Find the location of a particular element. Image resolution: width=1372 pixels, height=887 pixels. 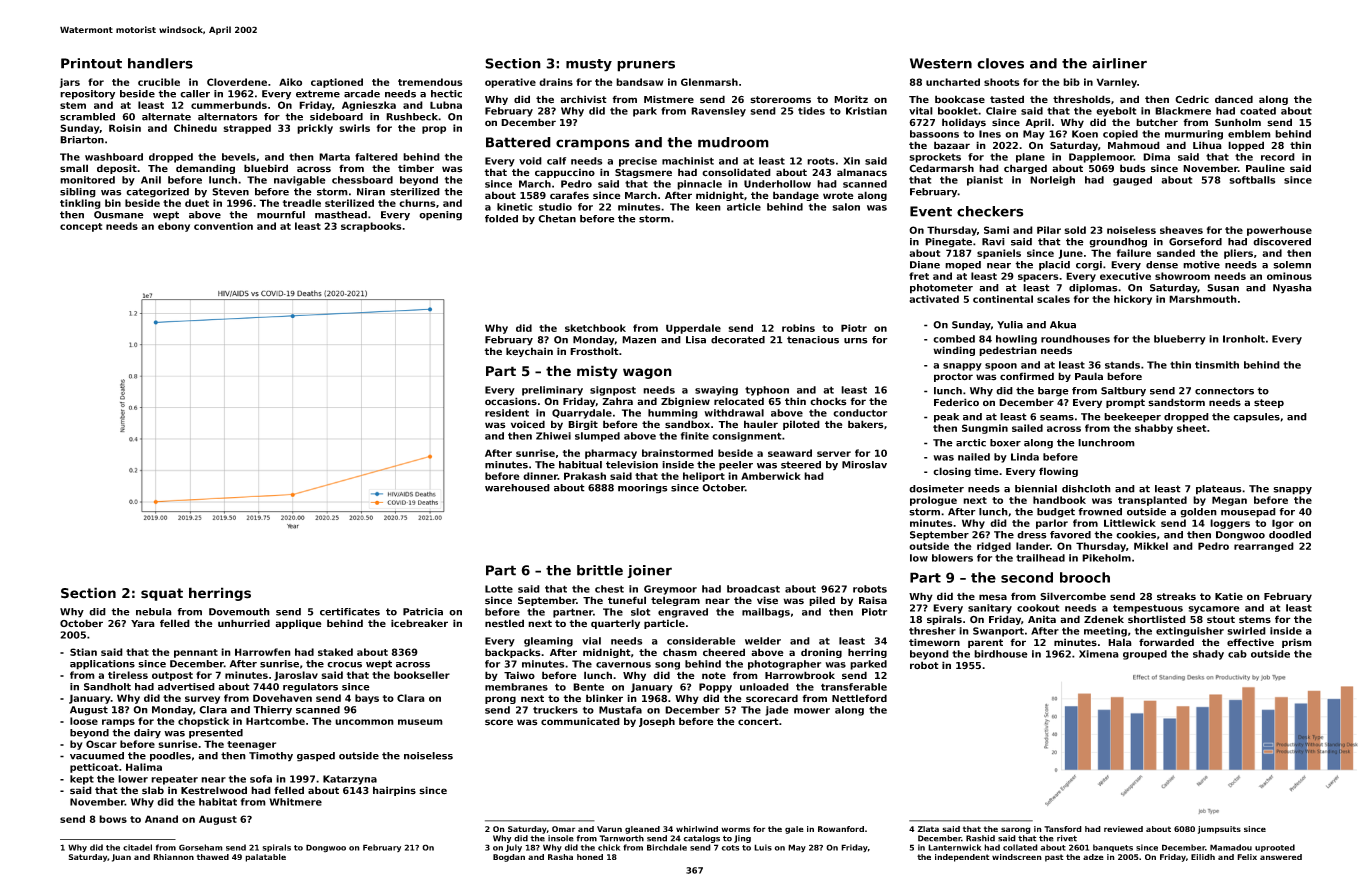

Moritz is located at coordinates (851, 99).
